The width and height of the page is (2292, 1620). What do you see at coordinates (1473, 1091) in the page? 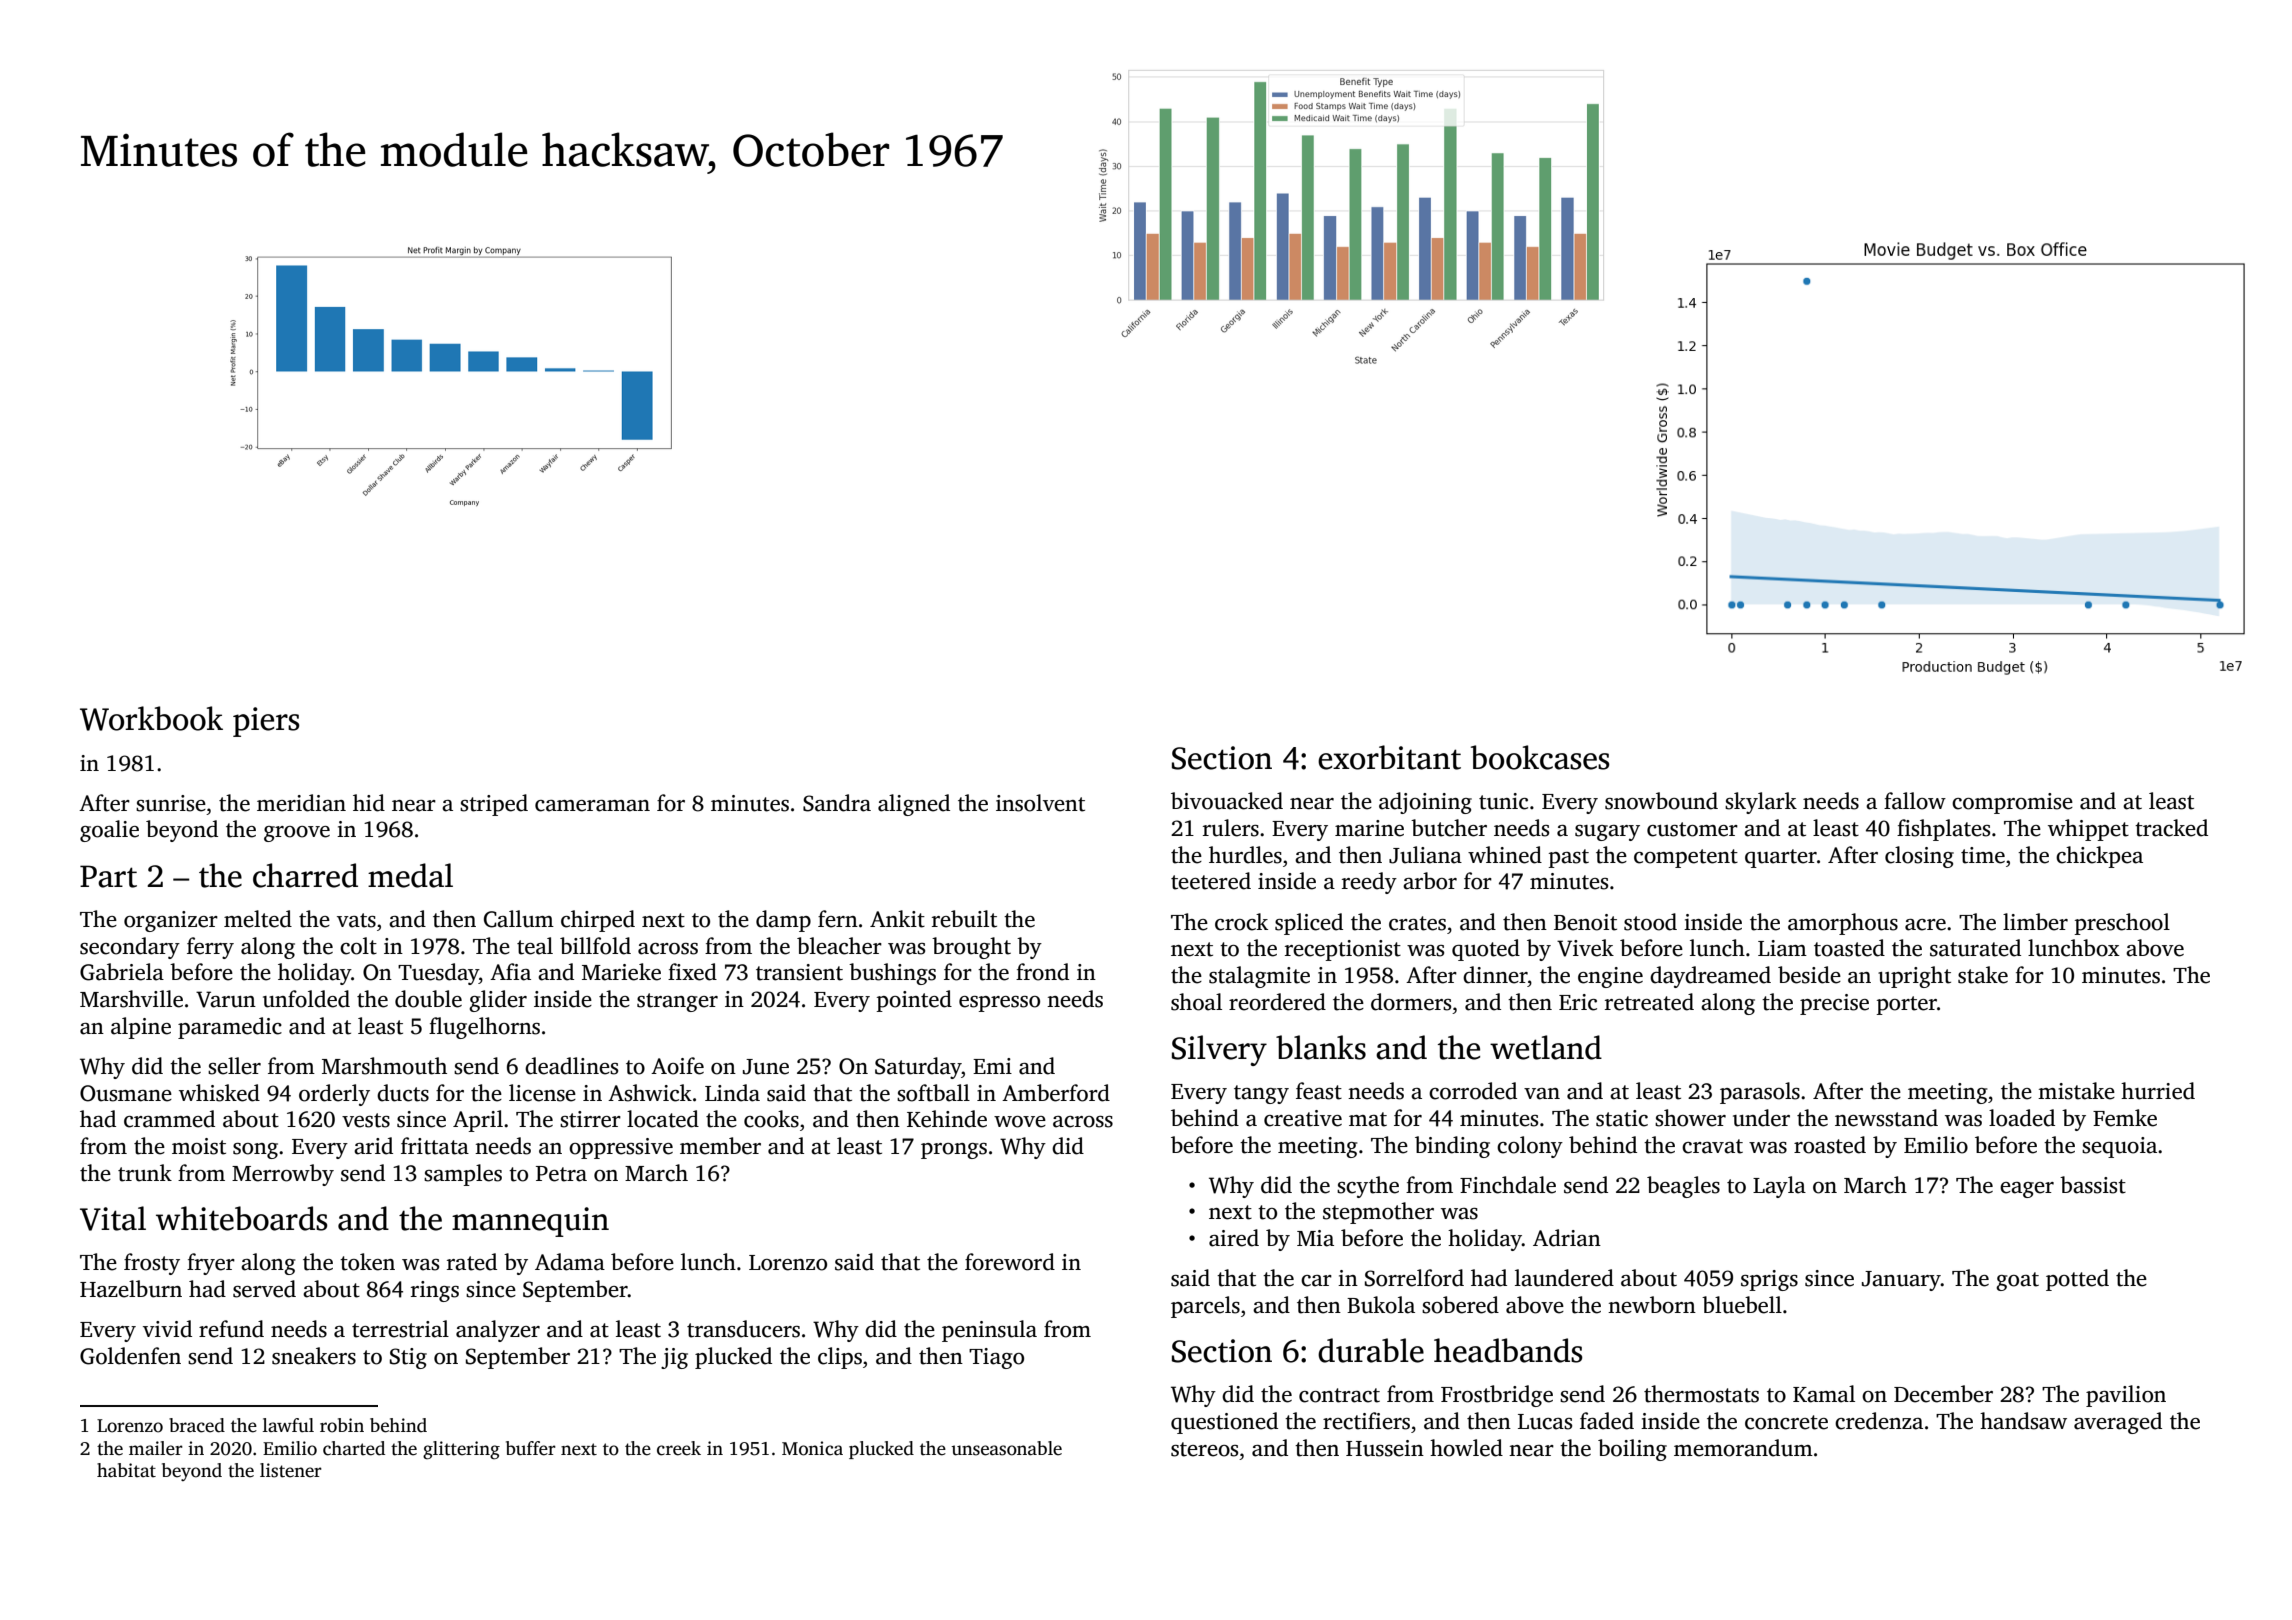
I see `corroded` at bounding box center [1473, 1091].
